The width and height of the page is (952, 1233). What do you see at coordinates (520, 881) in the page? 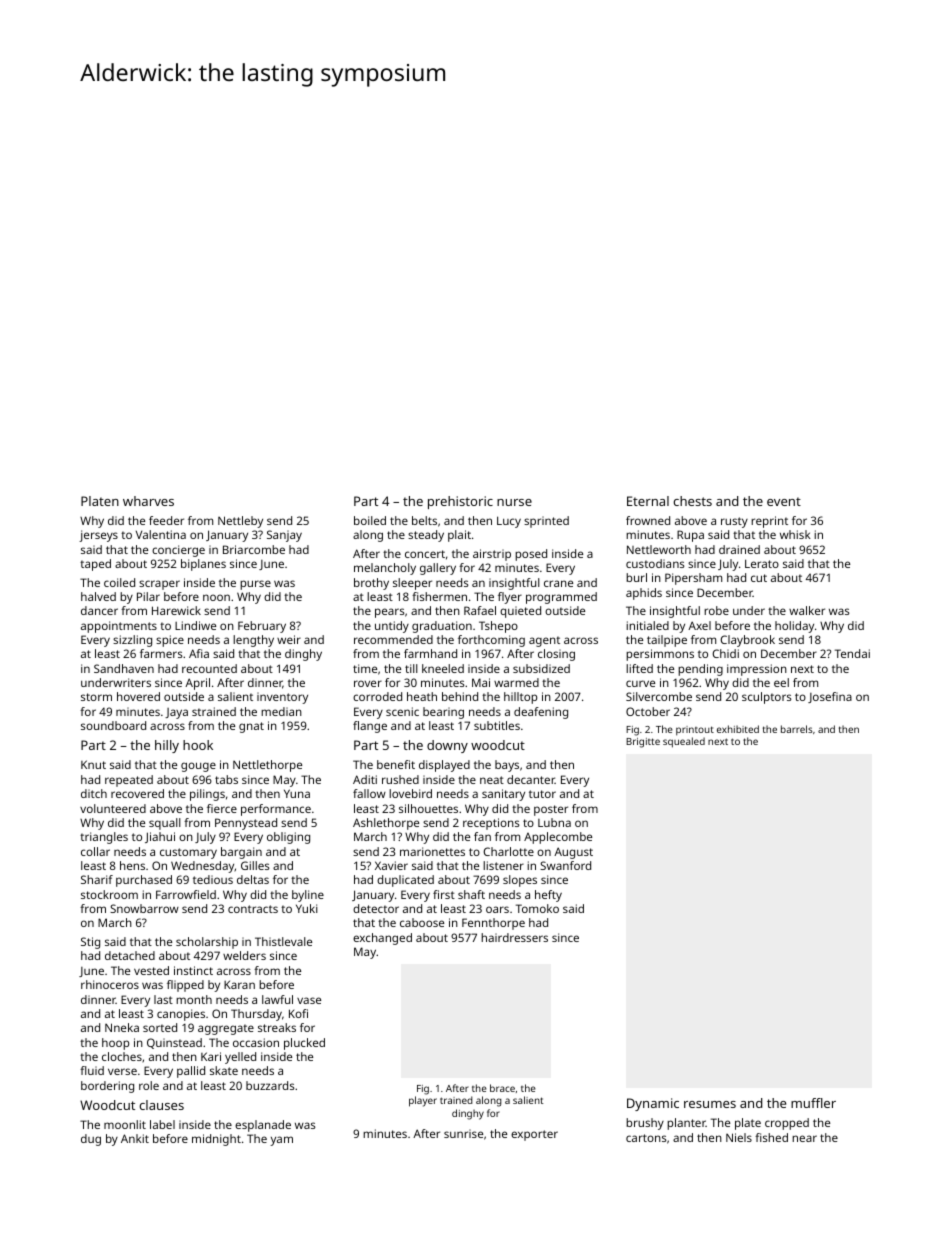
I see `slopes` at bounding box center [520, 881].
